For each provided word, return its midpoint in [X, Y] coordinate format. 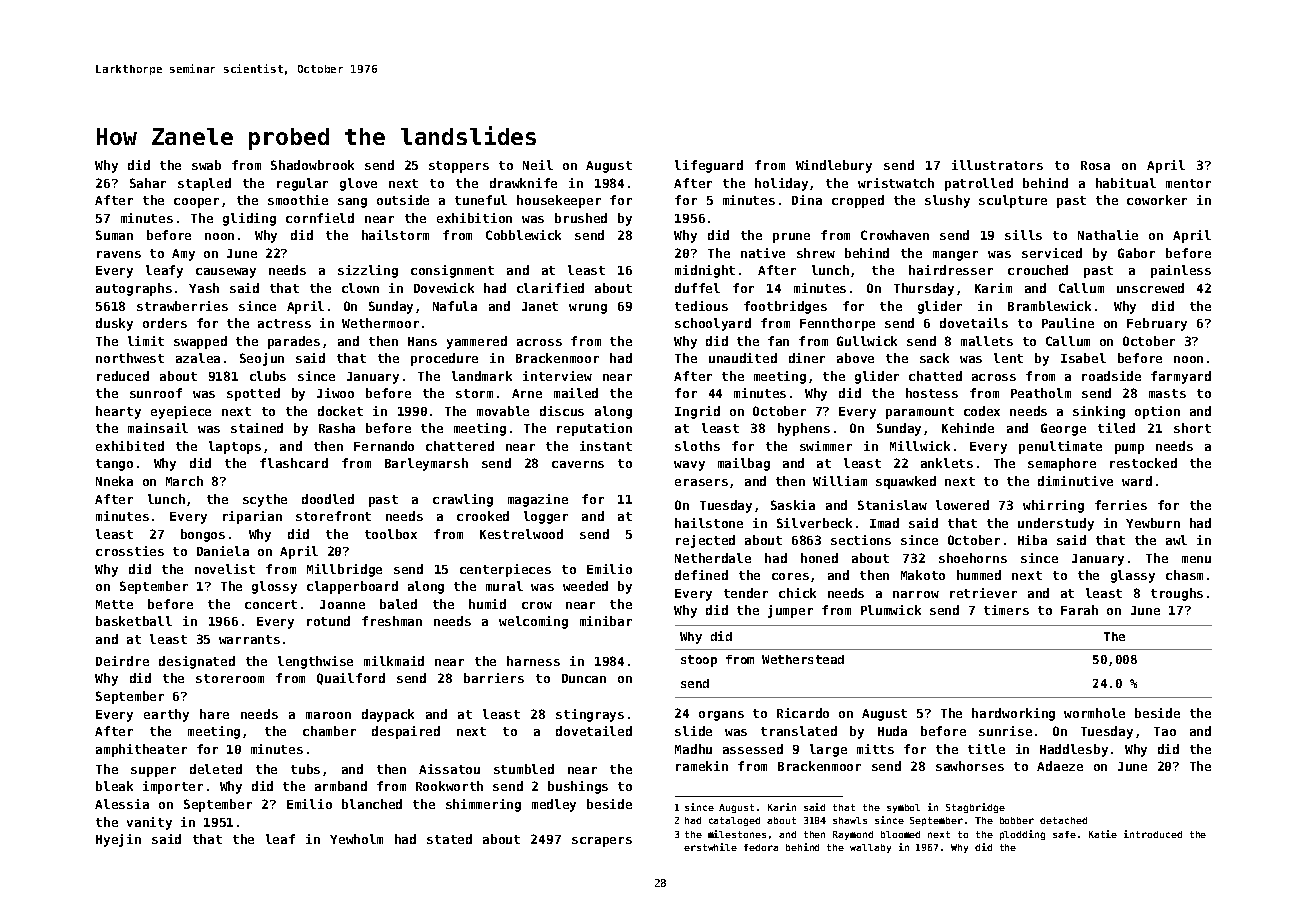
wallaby [870, 848]
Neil [538, 165]
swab [206, 165]
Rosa [1095, 165]
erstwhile [710, 847]
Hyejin [118, 840]
